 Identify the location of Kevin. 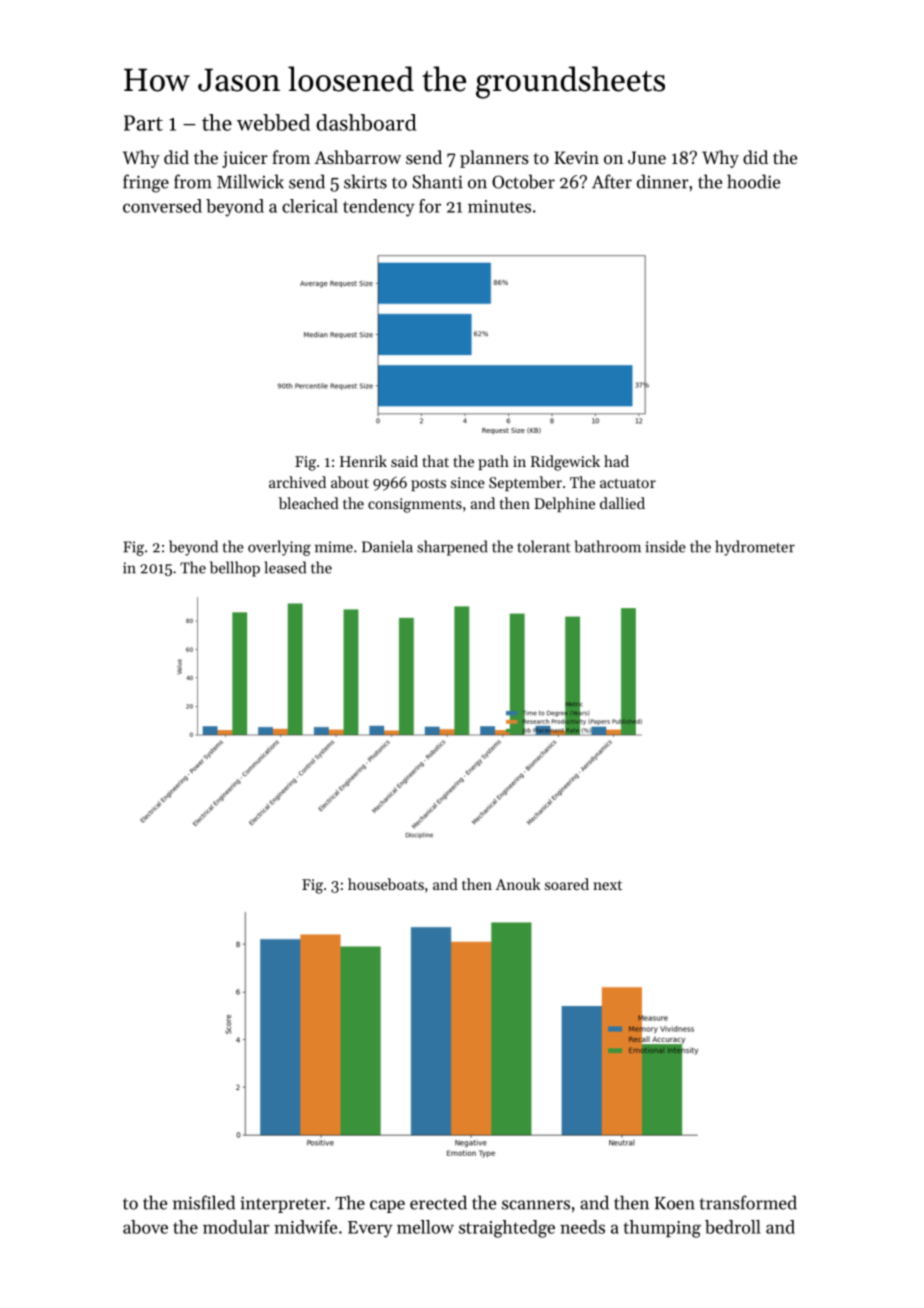
(576, 157).
